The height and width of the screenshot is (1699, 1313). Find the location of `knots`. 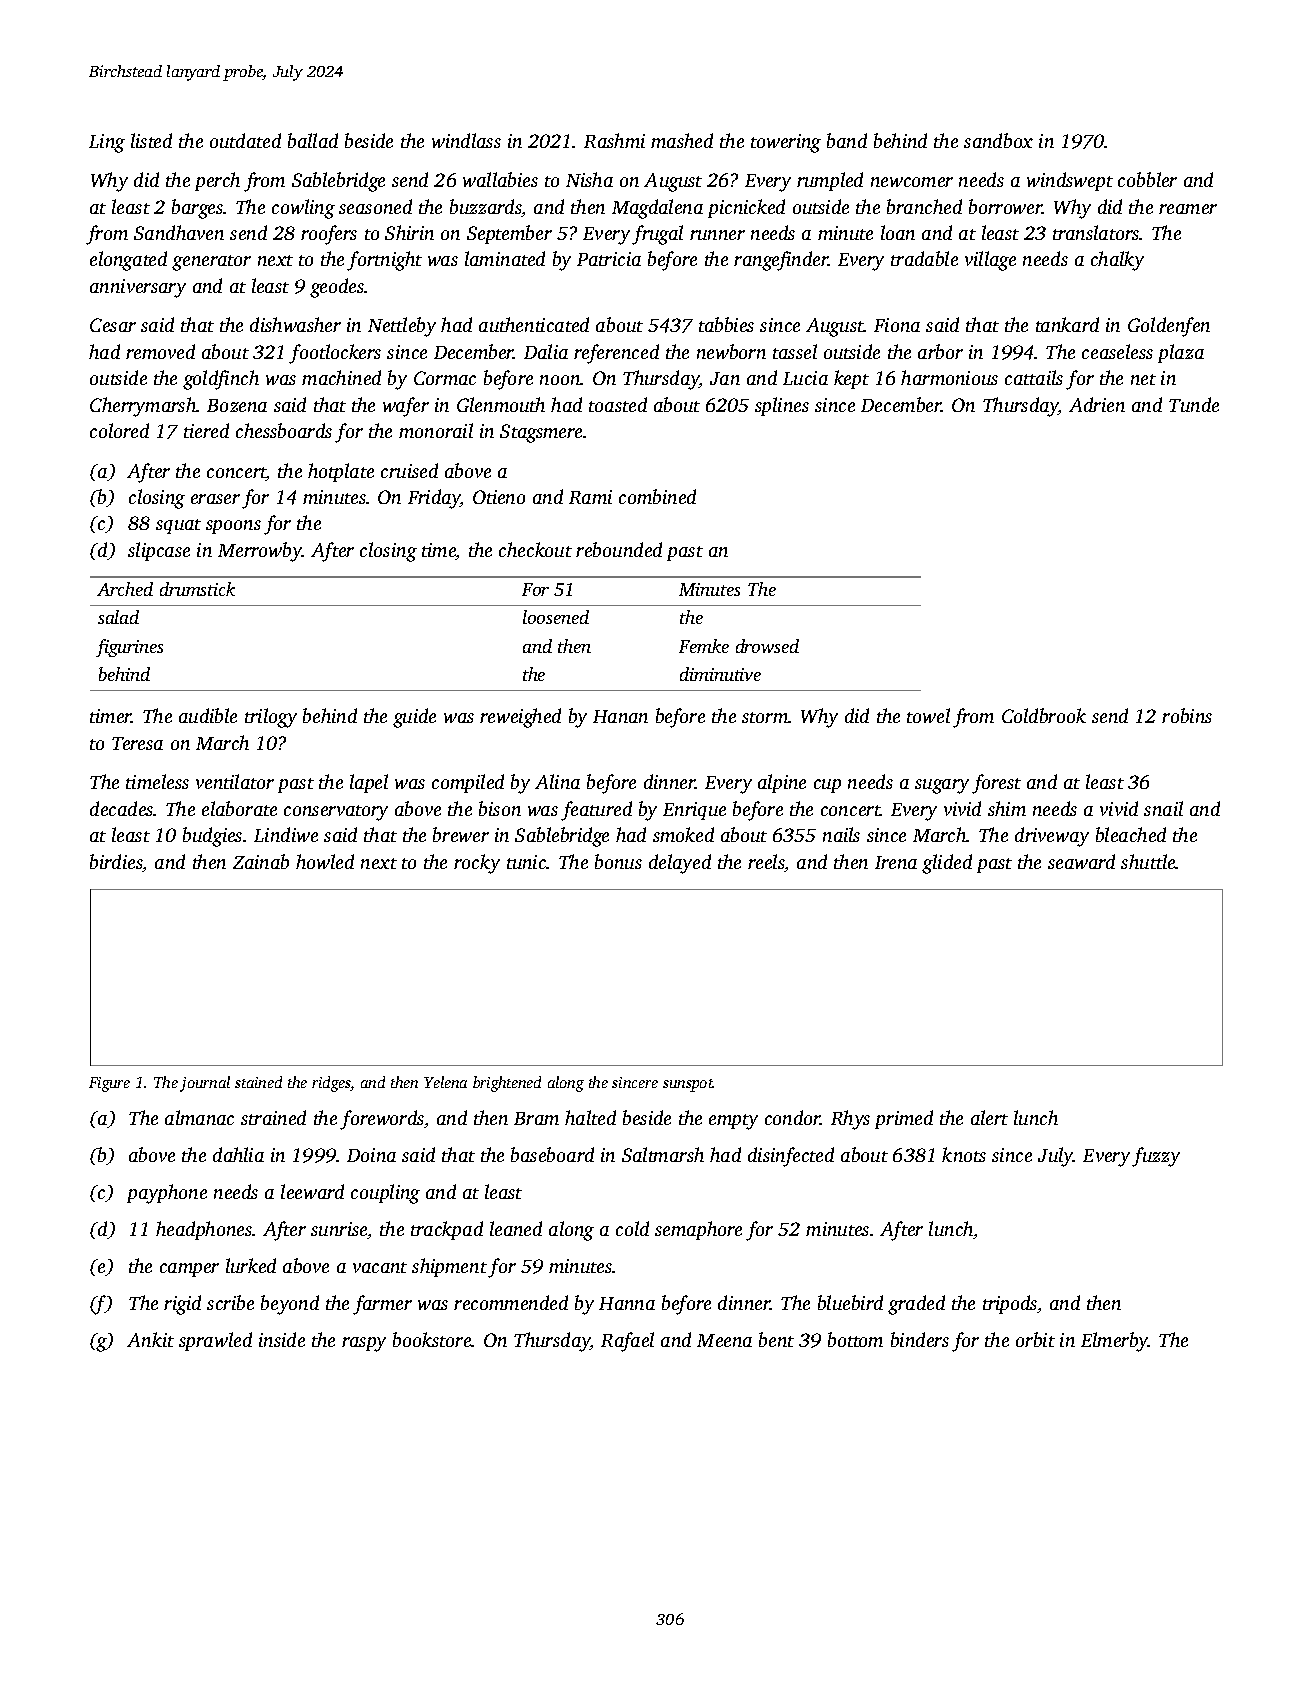

knots is located at coordinates (964, 1154).
